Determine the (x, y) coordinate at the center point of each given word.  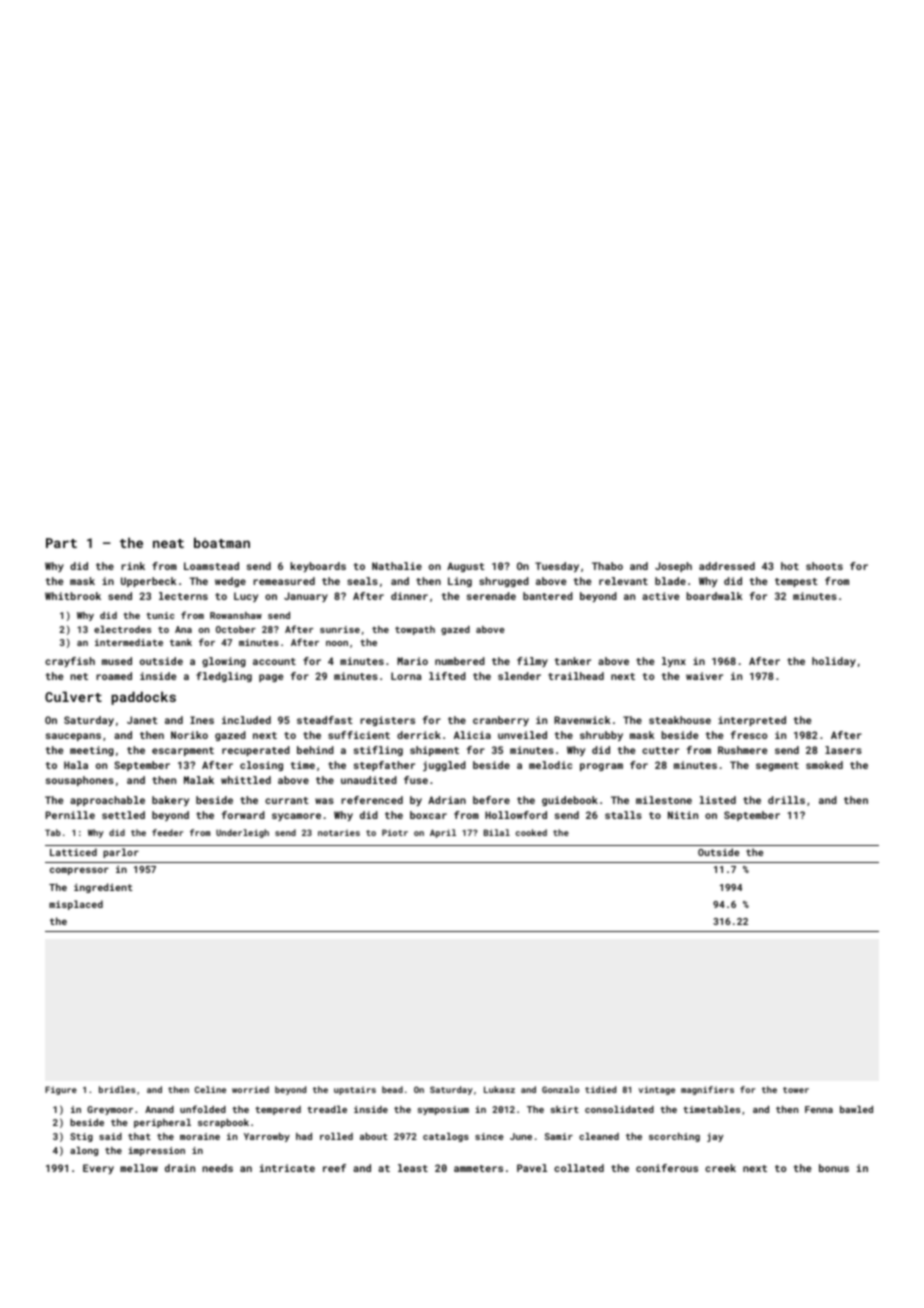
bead (392, 1089)
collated (579, 1168)
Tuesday (557, 567)
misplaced (76, 905)
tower (796, 1090)
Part (61, 543)
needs (217, 1168)
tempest (796, 582)
